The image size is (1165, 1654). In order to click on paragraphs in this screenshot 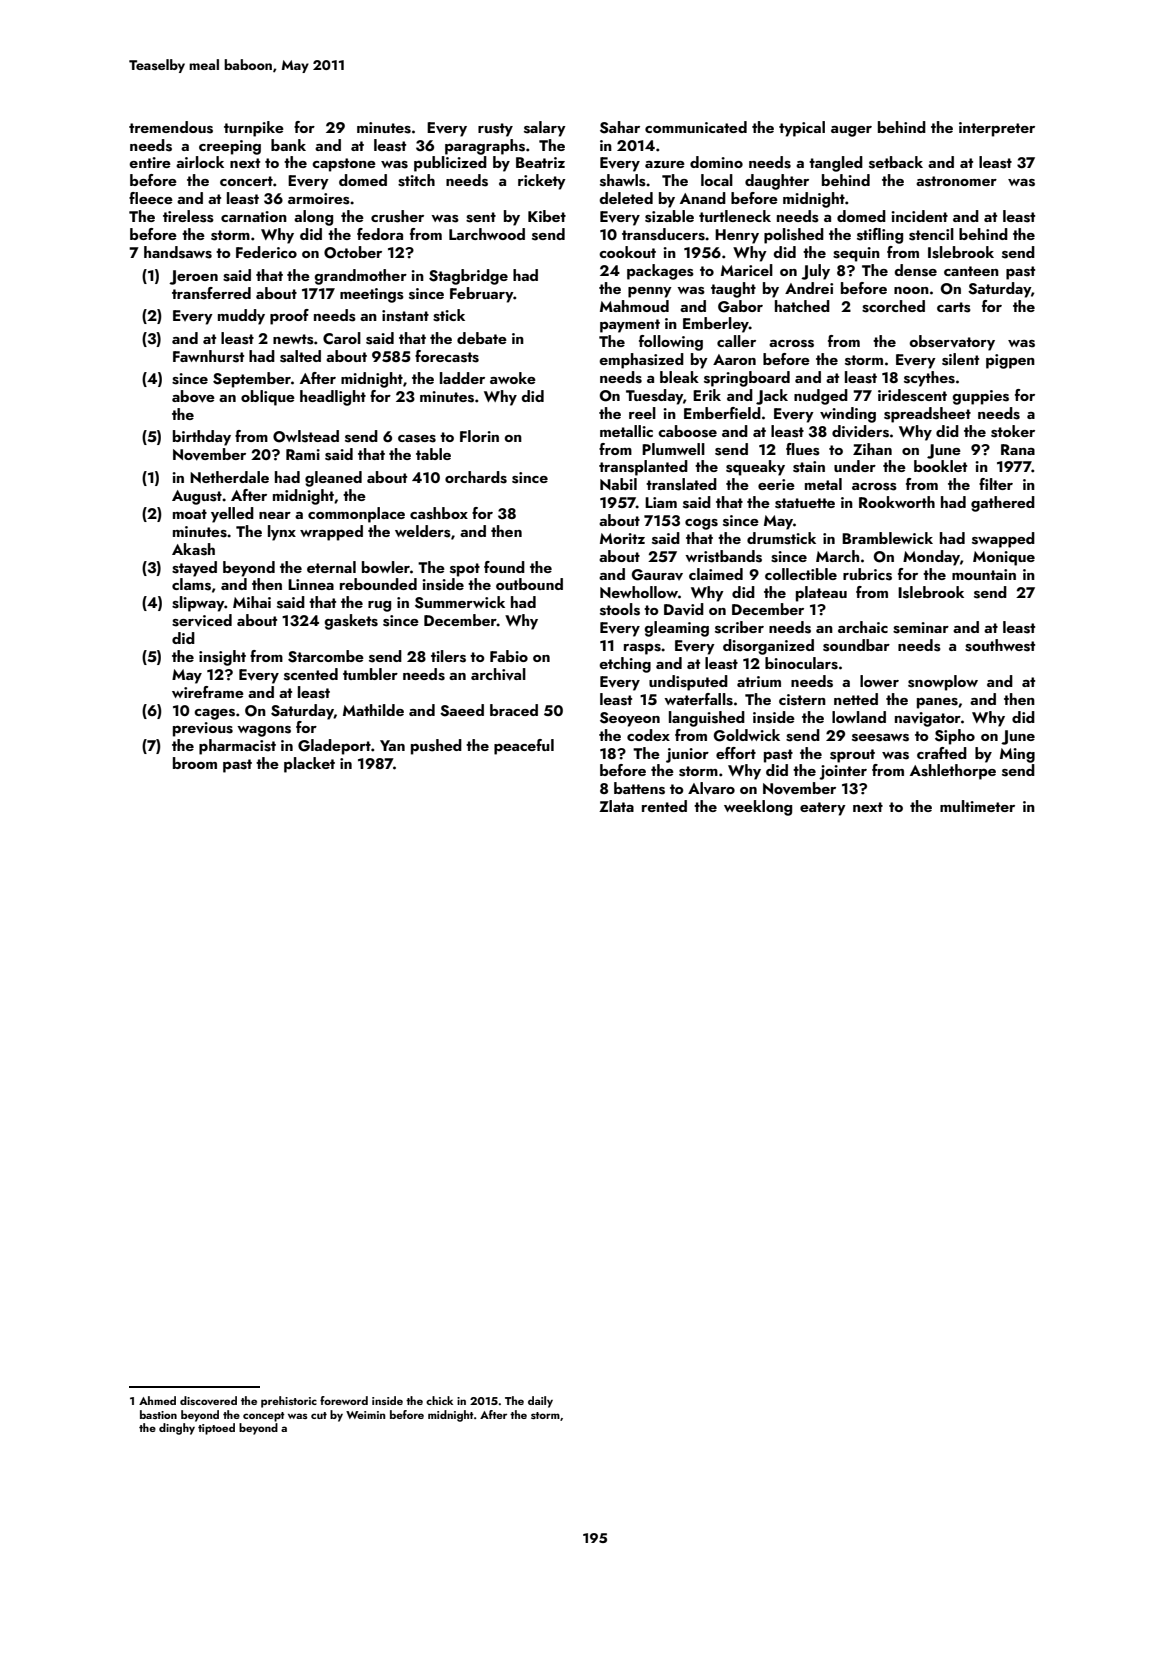, I will do `click(485, 147)`.
